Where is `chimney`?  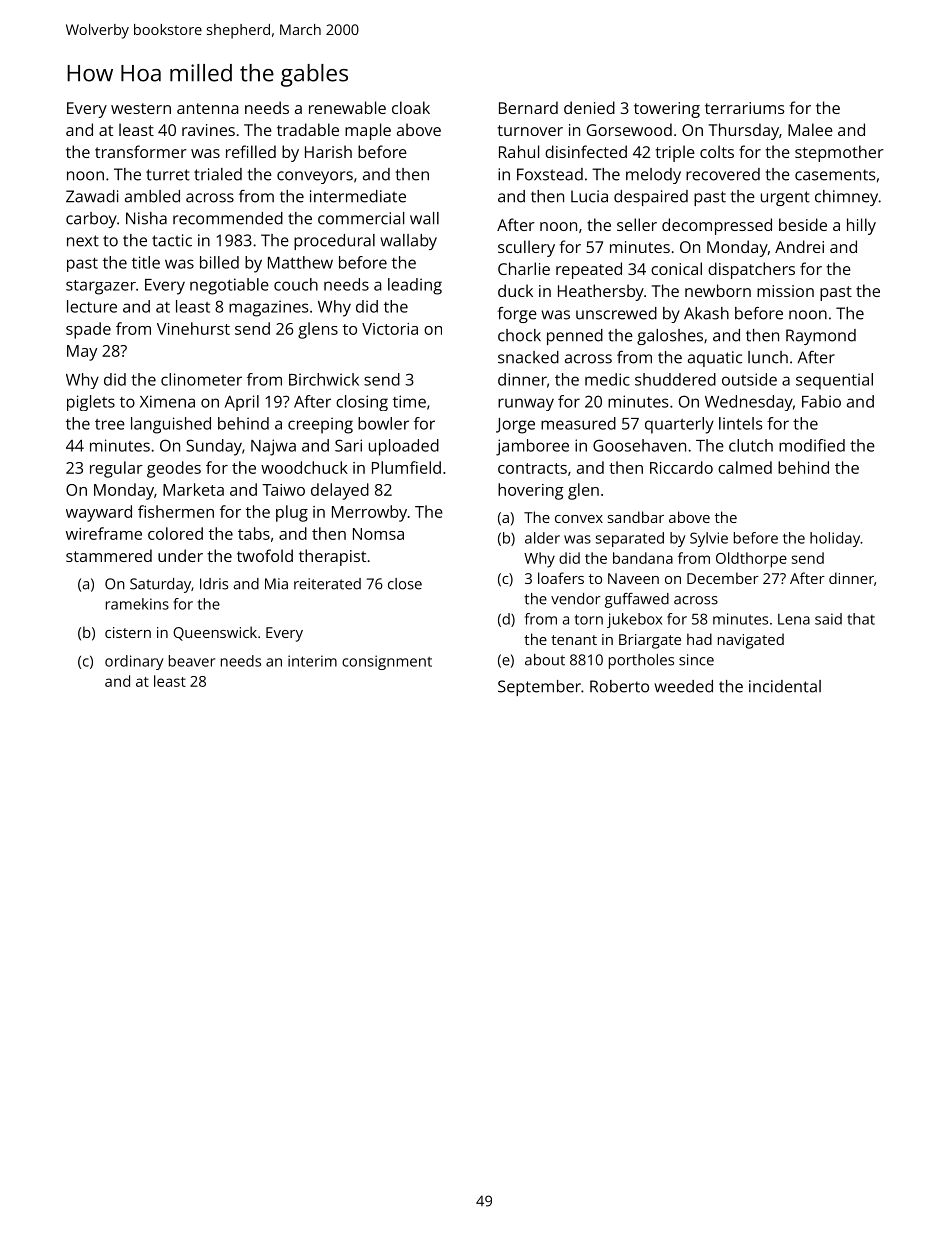
chimney is located at coordinates (846, 198).
